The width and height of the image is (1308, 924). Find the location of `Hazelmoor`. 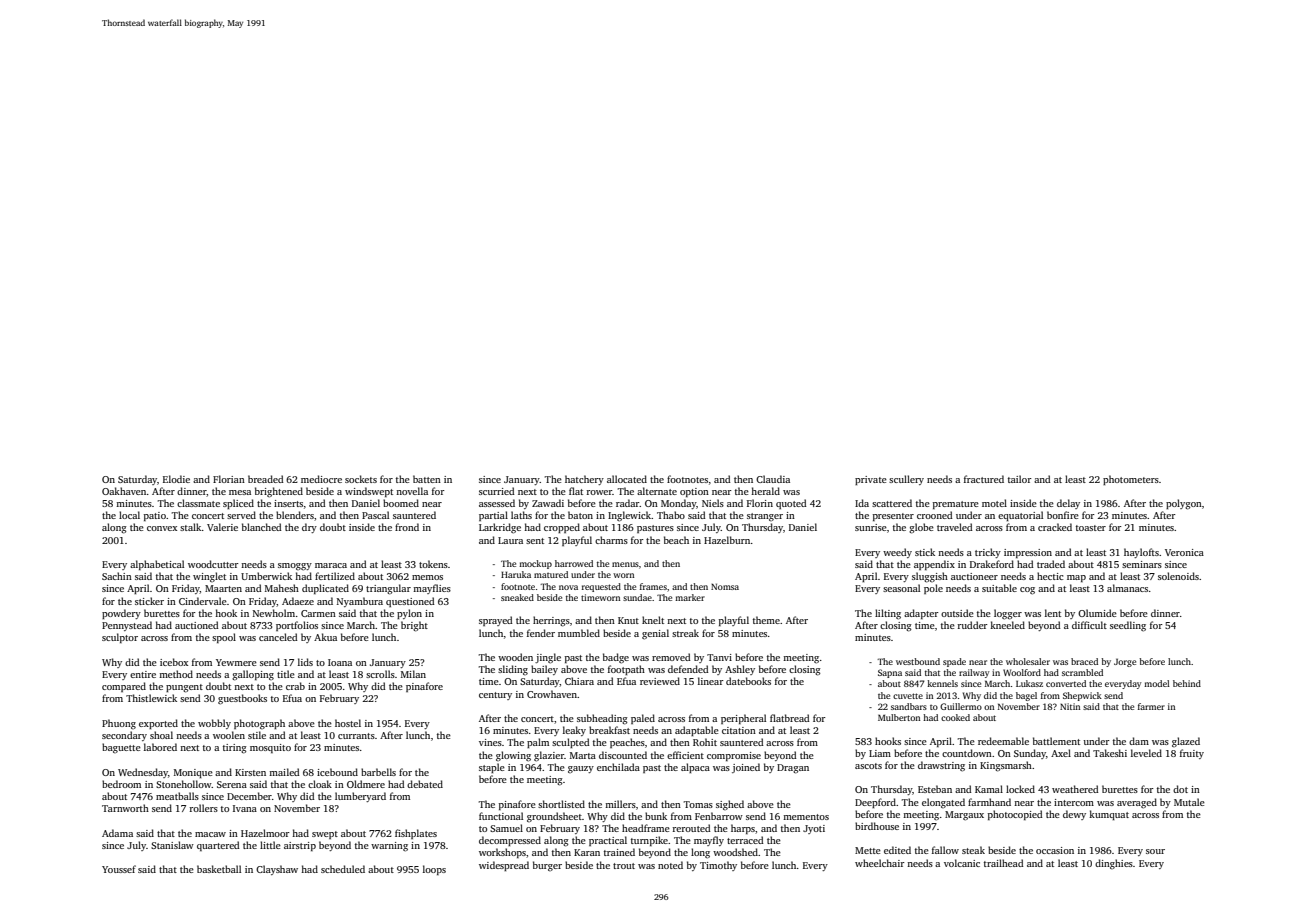

Hazelmoor is located at coordinates (265, 833).
